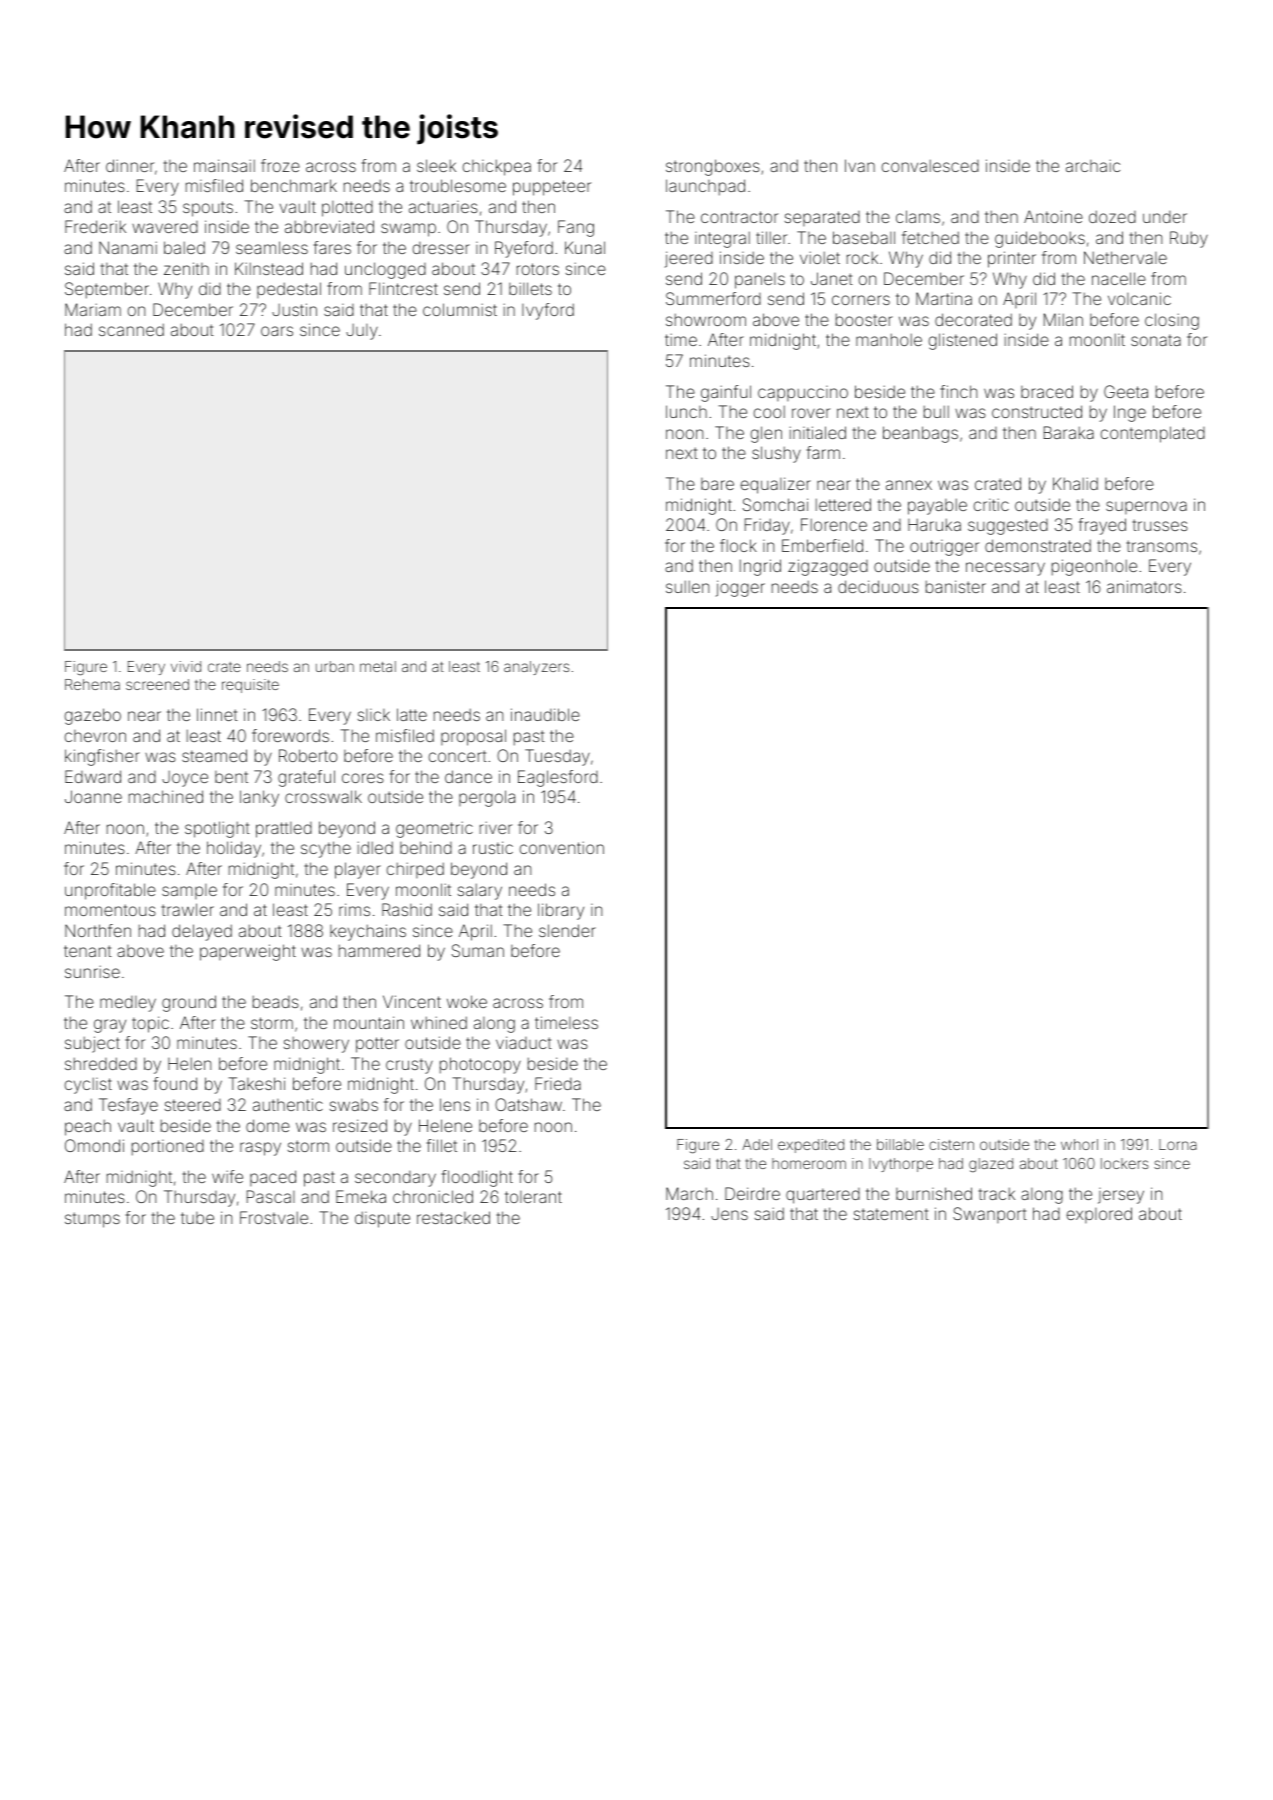  I want to click on Jens, so click(729, 1214).
